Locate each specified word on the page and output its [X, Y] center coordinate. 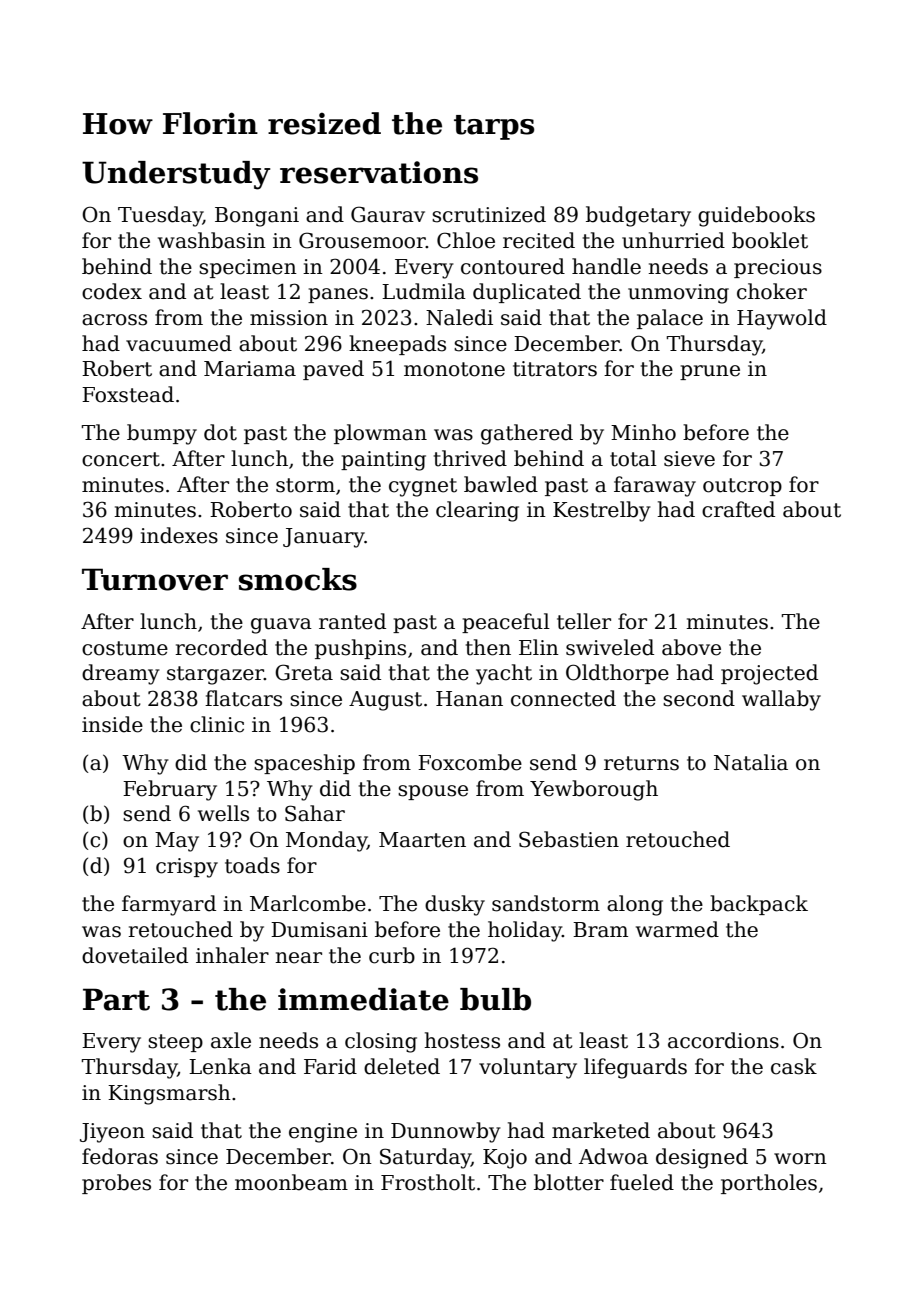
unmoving [678, 294]
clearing [477, 511]
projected [769, 674]
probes [116, 1184]
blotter [569, 1182]
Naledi [459, 317]
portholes [769, 1184]
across [114, 320]
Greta [304, 672]
